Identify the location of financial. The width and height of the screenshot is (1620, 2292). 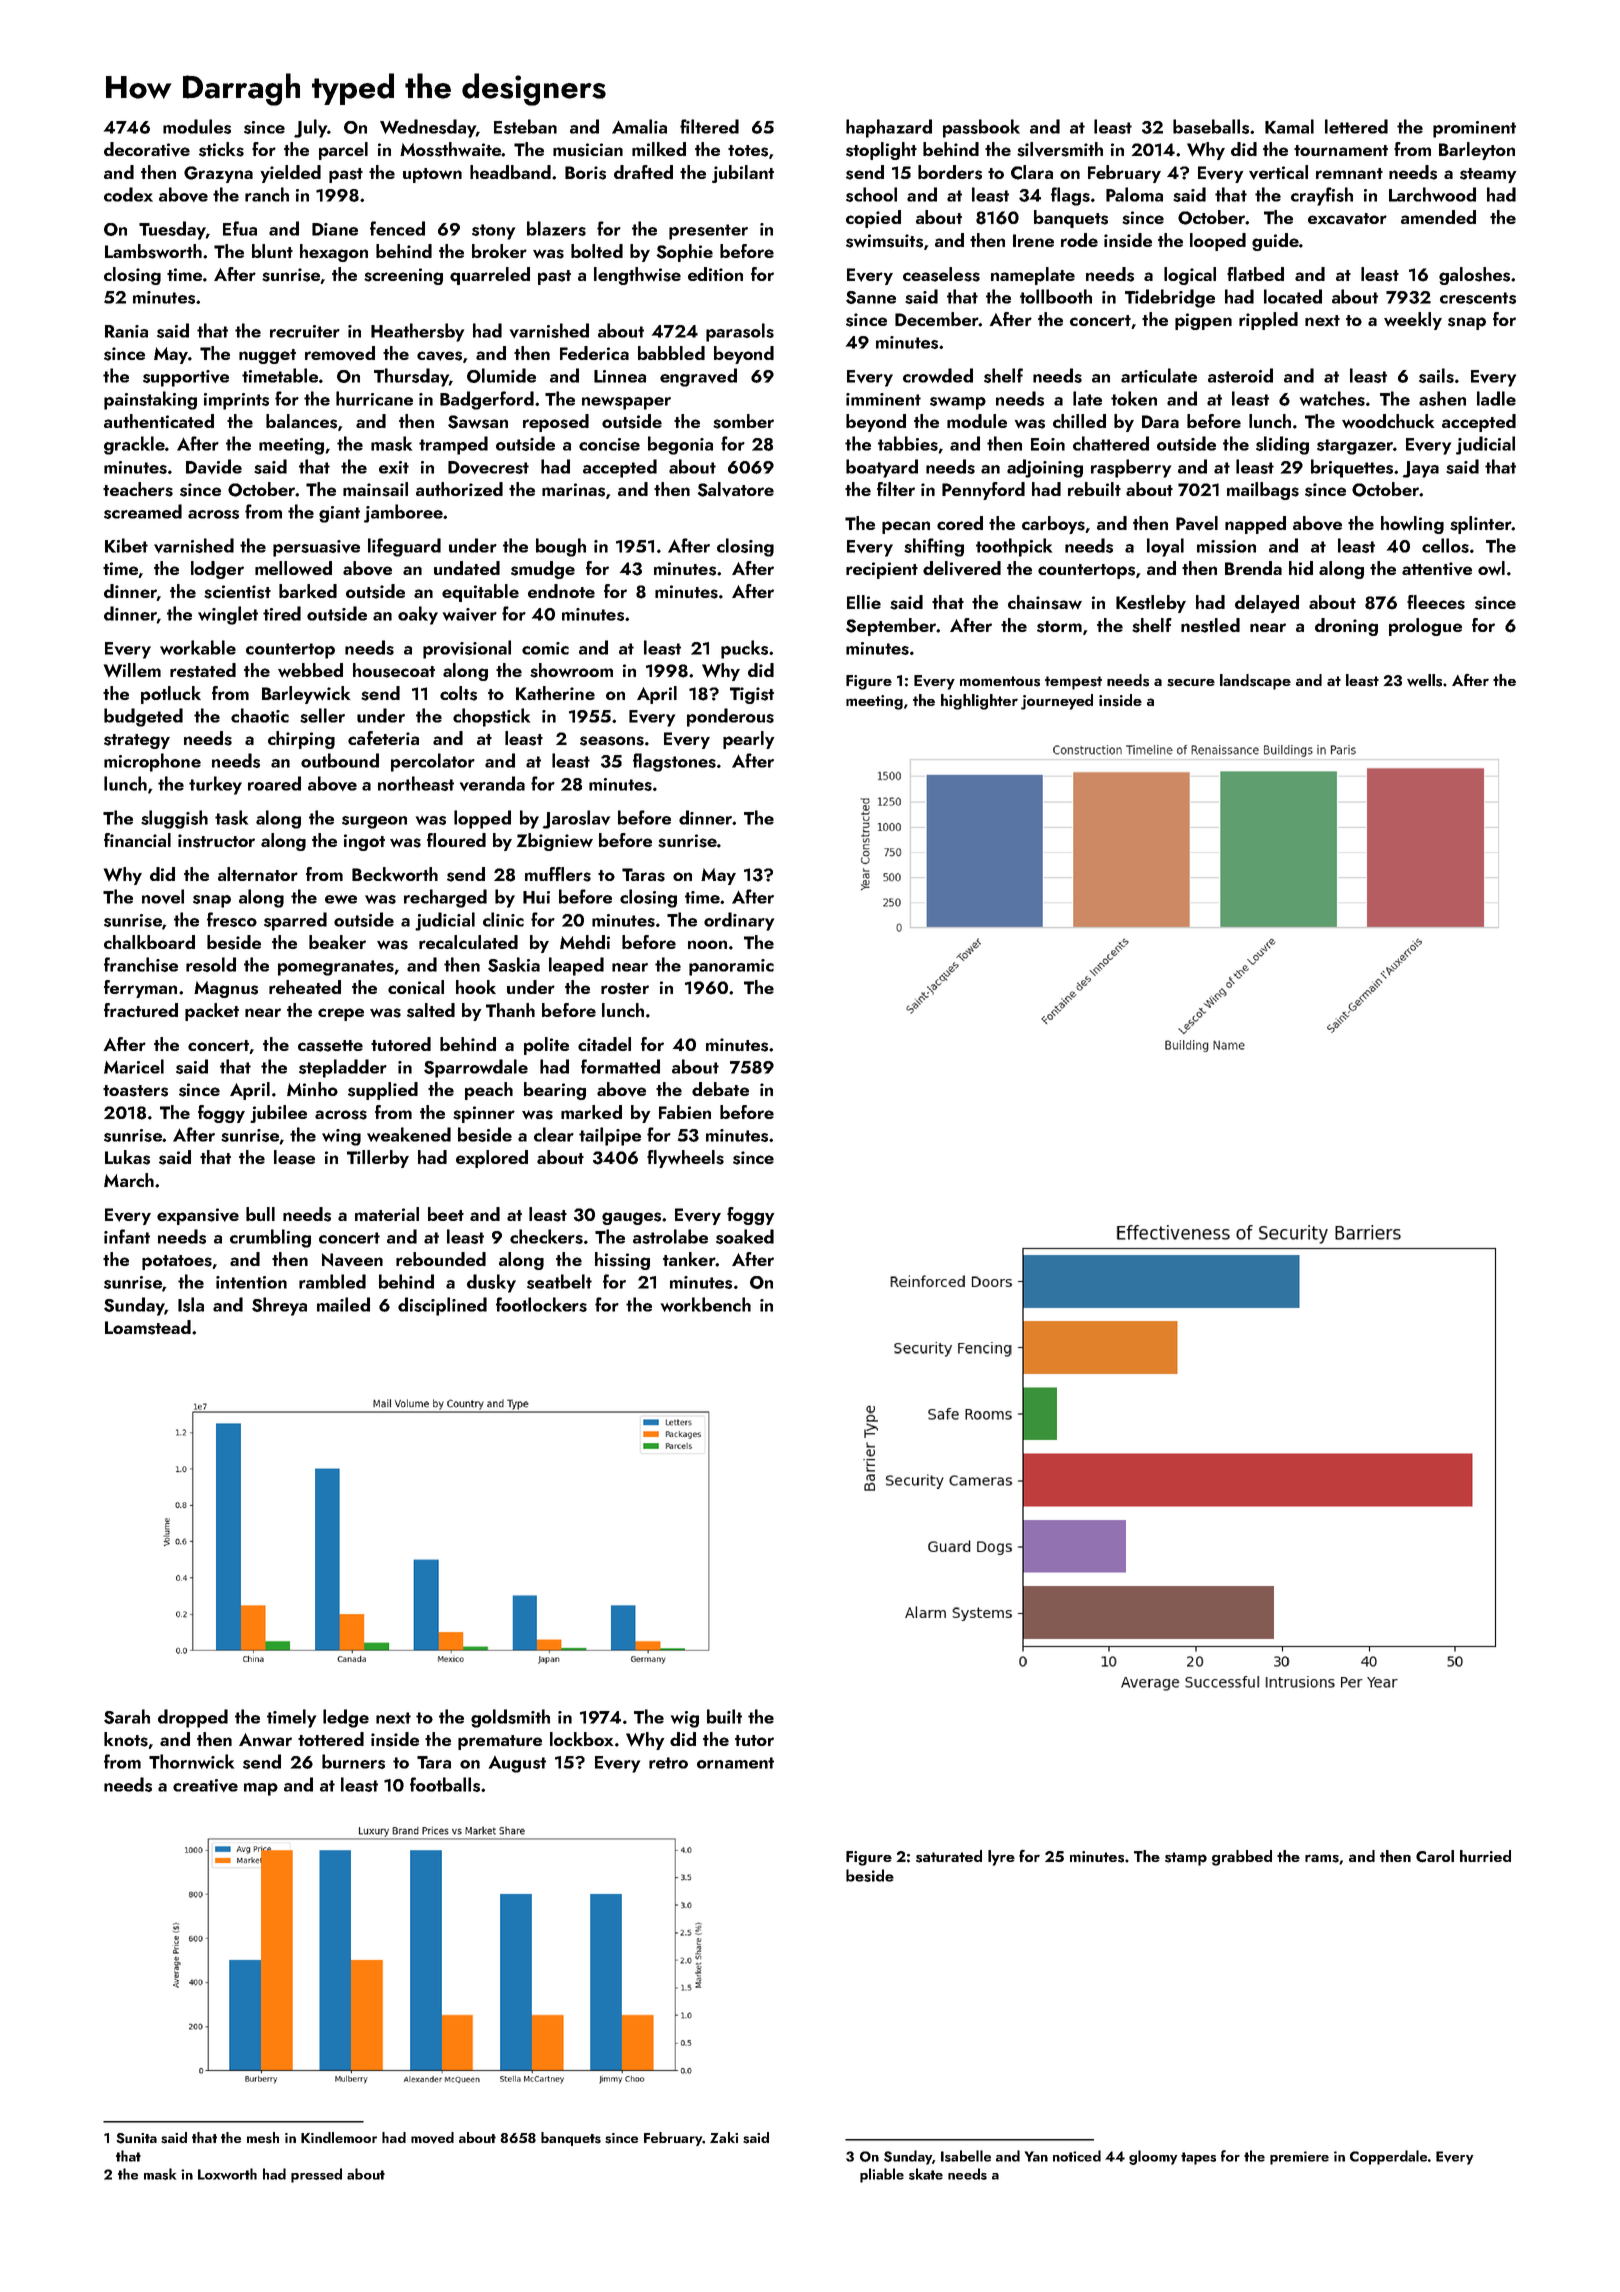
(137, 840).
